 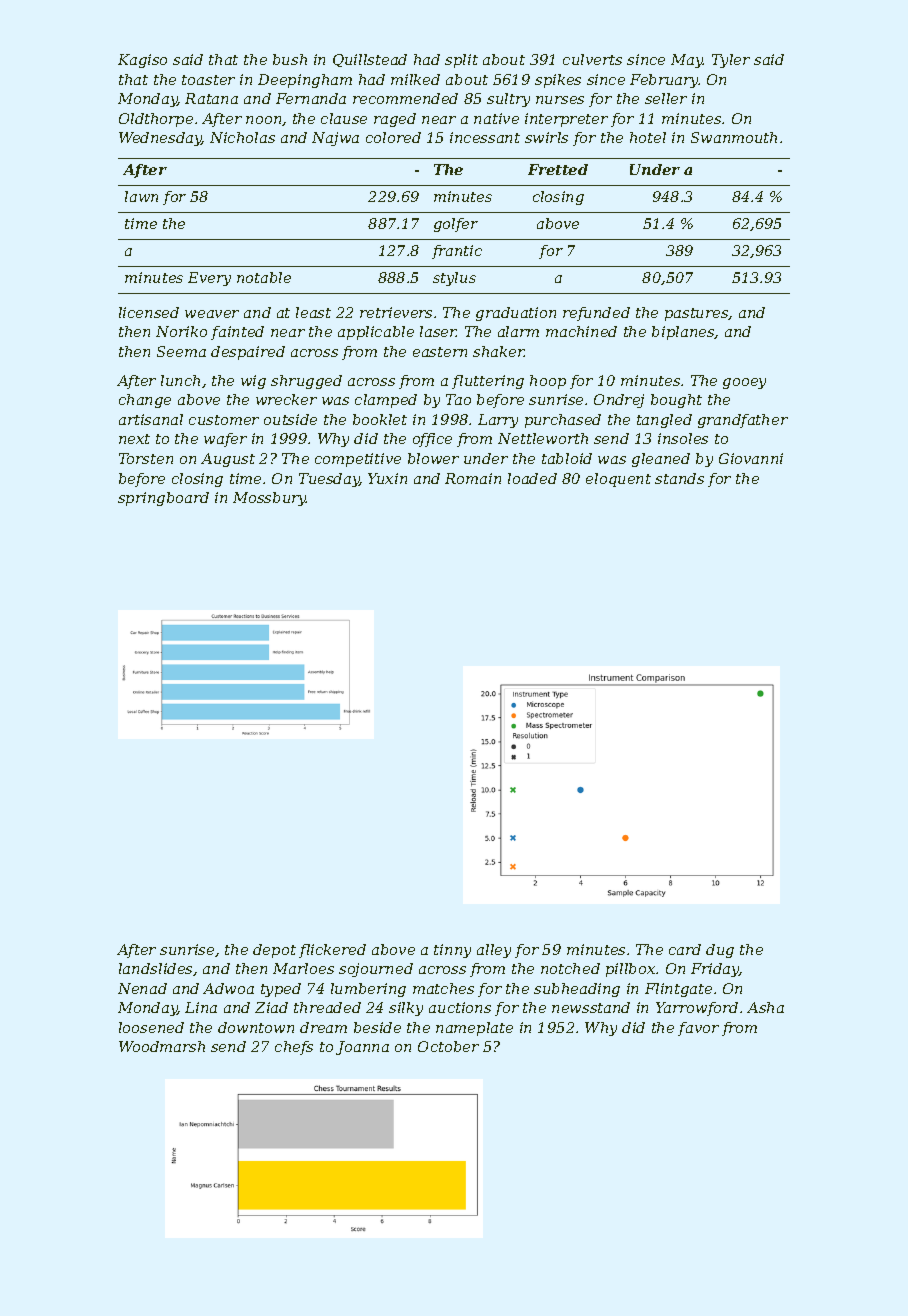 What do you see at coordinates (685, 949) in the screenshot?
I see `card` at bounding box center [685, 949].
